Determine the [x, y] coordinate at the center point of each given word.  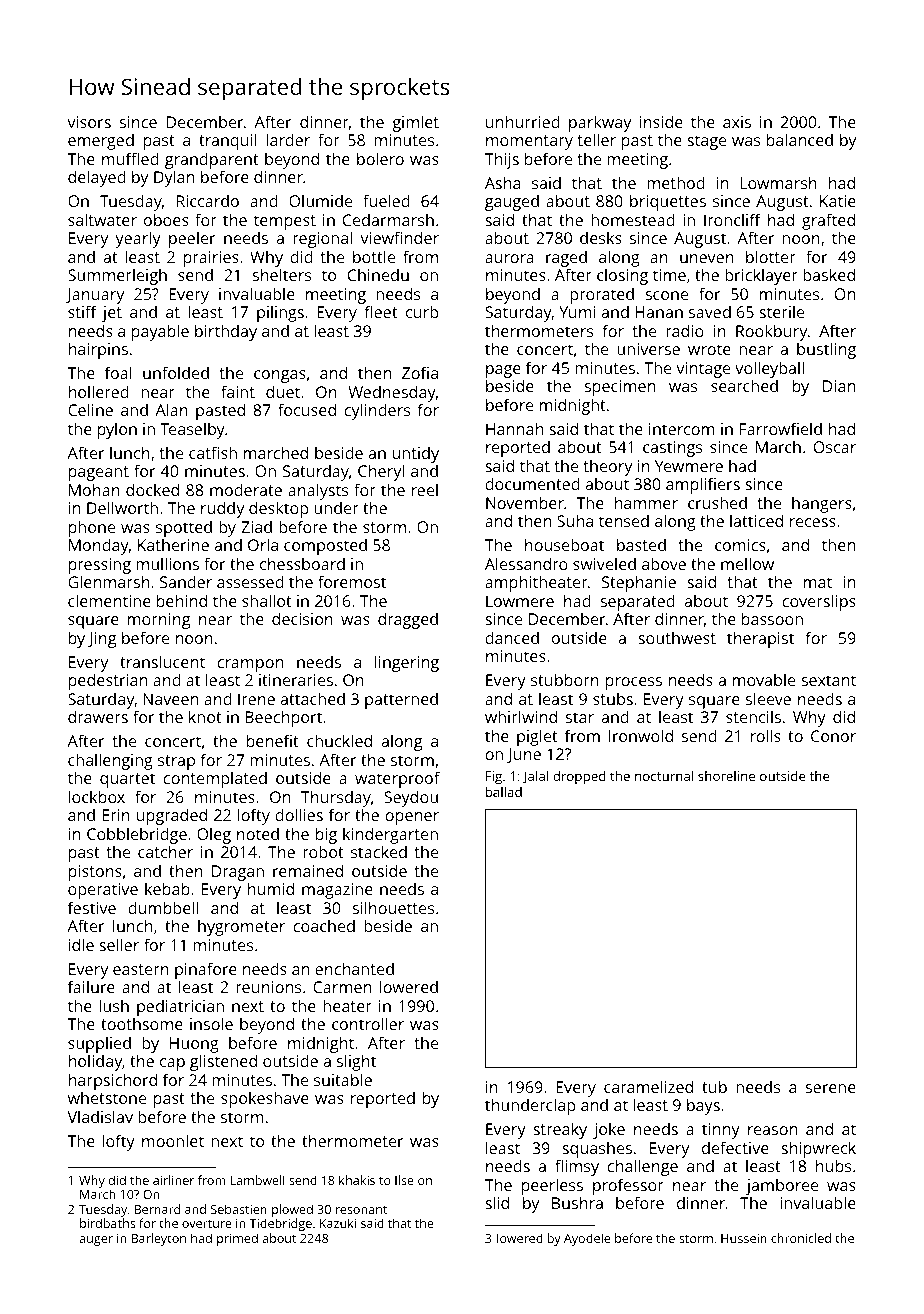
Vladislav [100, 1116]
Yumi [577, 312]
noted [258, 833]
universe [648, 349]
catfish [213, 452]
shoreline [726, 776]
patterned [401, 700]
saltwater [102, 219]
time [669, 275]
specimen [620, 388]
